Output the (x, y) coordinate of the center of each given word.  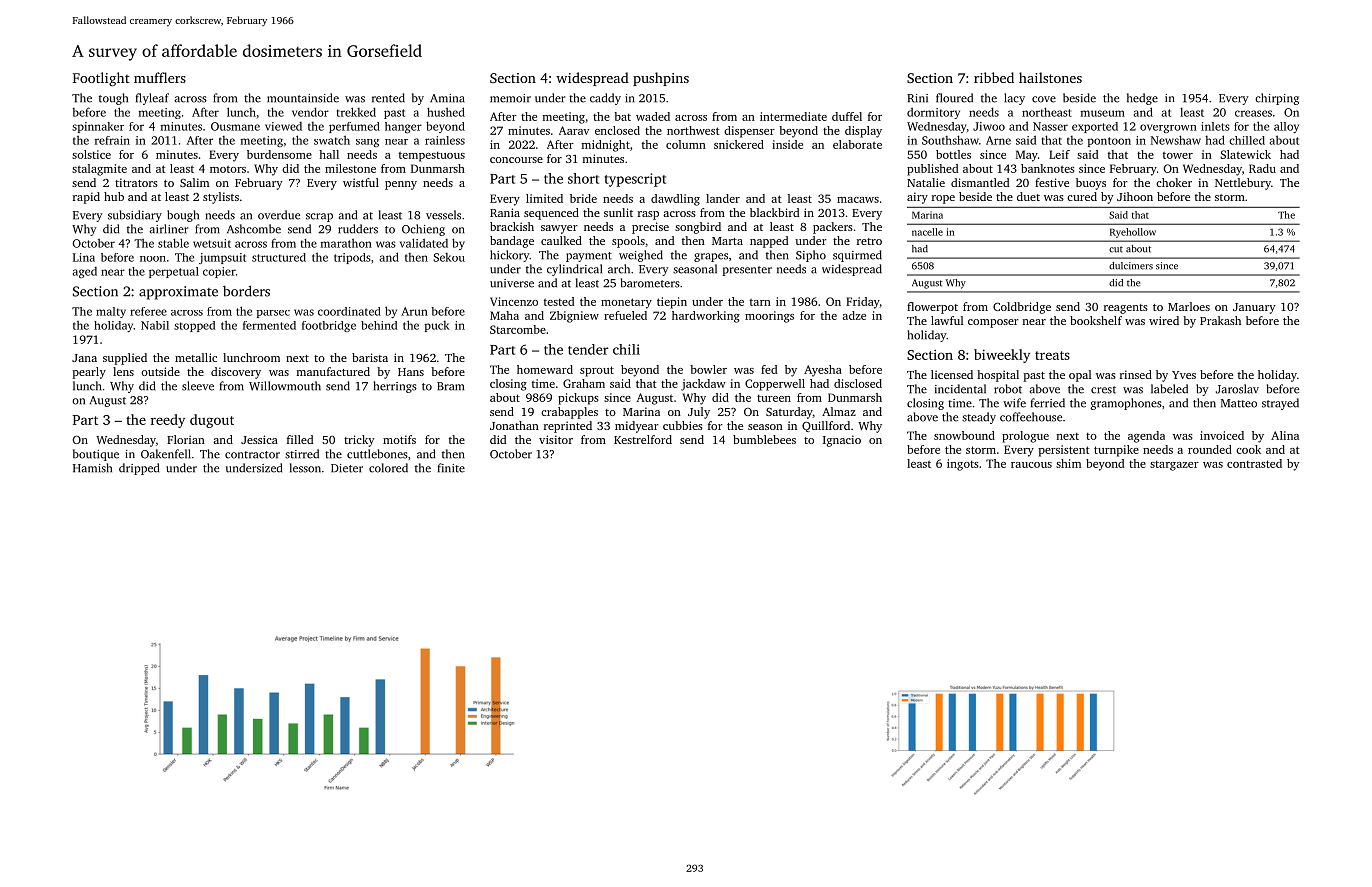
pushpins (661, 79)
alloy (1286, 127)
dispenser (749, 132)
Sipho (811, 256)
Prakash (1220, 320)
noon (153, 259)
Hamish (92, 468)
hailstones (1050, 77)
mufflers (160, 77)
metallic (196, 357)
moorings (769, 317)
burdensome (279, 154)
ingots (963, 465)
